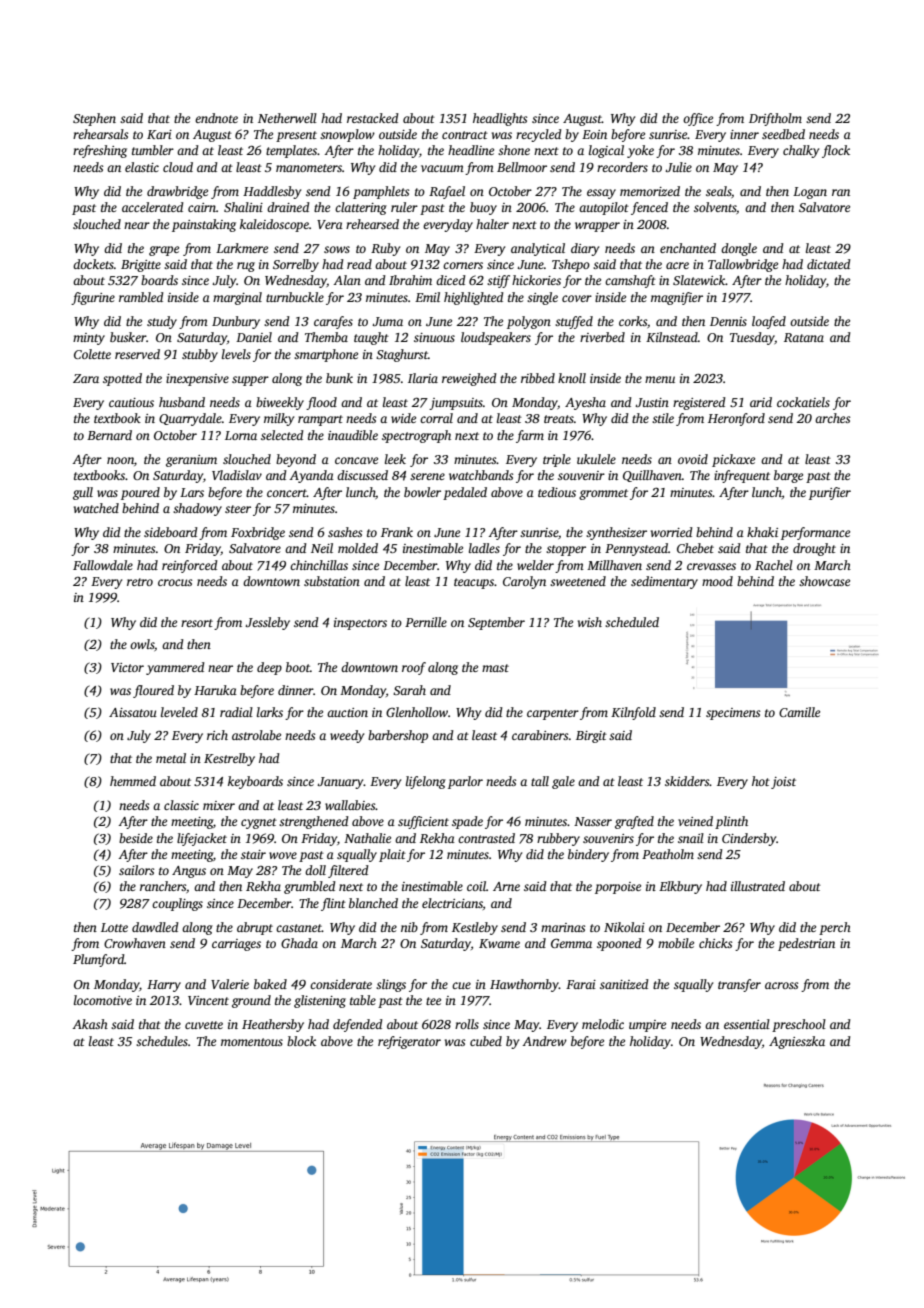  Describe the element at coordinates (414, 668) in the screenshot. I see `roof` at that location.
